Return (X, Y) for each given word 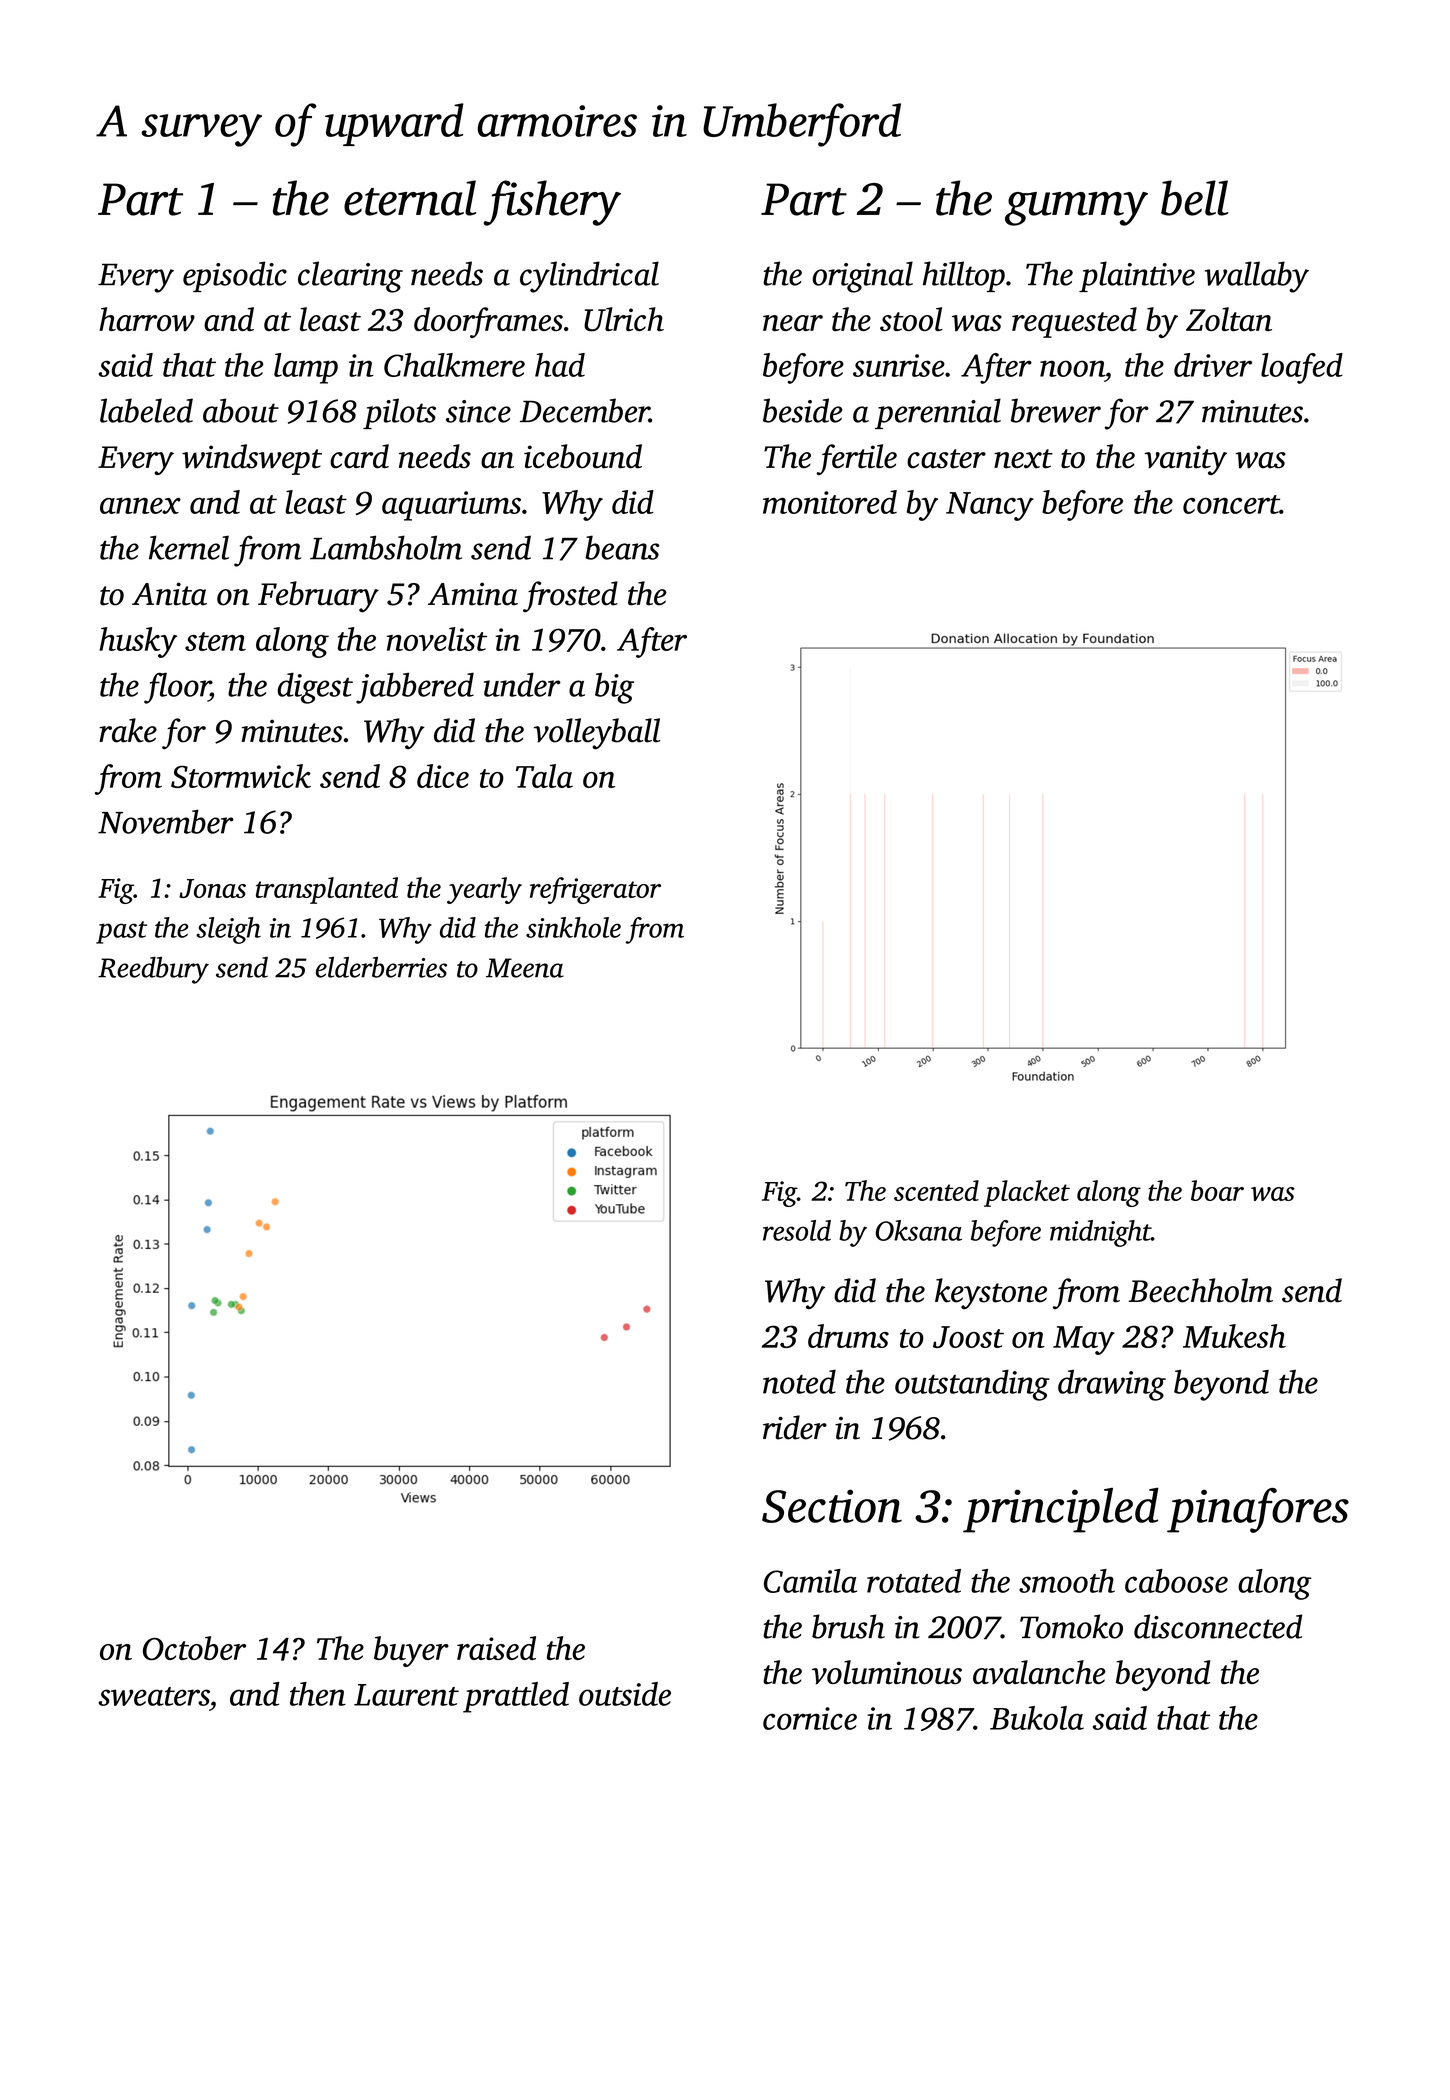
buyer (411, 1651)
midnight (1100, 1233)
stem (215, 641)
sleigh (228, 930)
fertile (856, 459)
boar (1217, 1190)
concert (1231, 504)
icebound (583, 456)
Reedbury (153, 970)
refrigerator (595, 890)
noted (799, 1382)
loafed (1302, 368)
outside (625, 1694)
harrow (147, 319)
